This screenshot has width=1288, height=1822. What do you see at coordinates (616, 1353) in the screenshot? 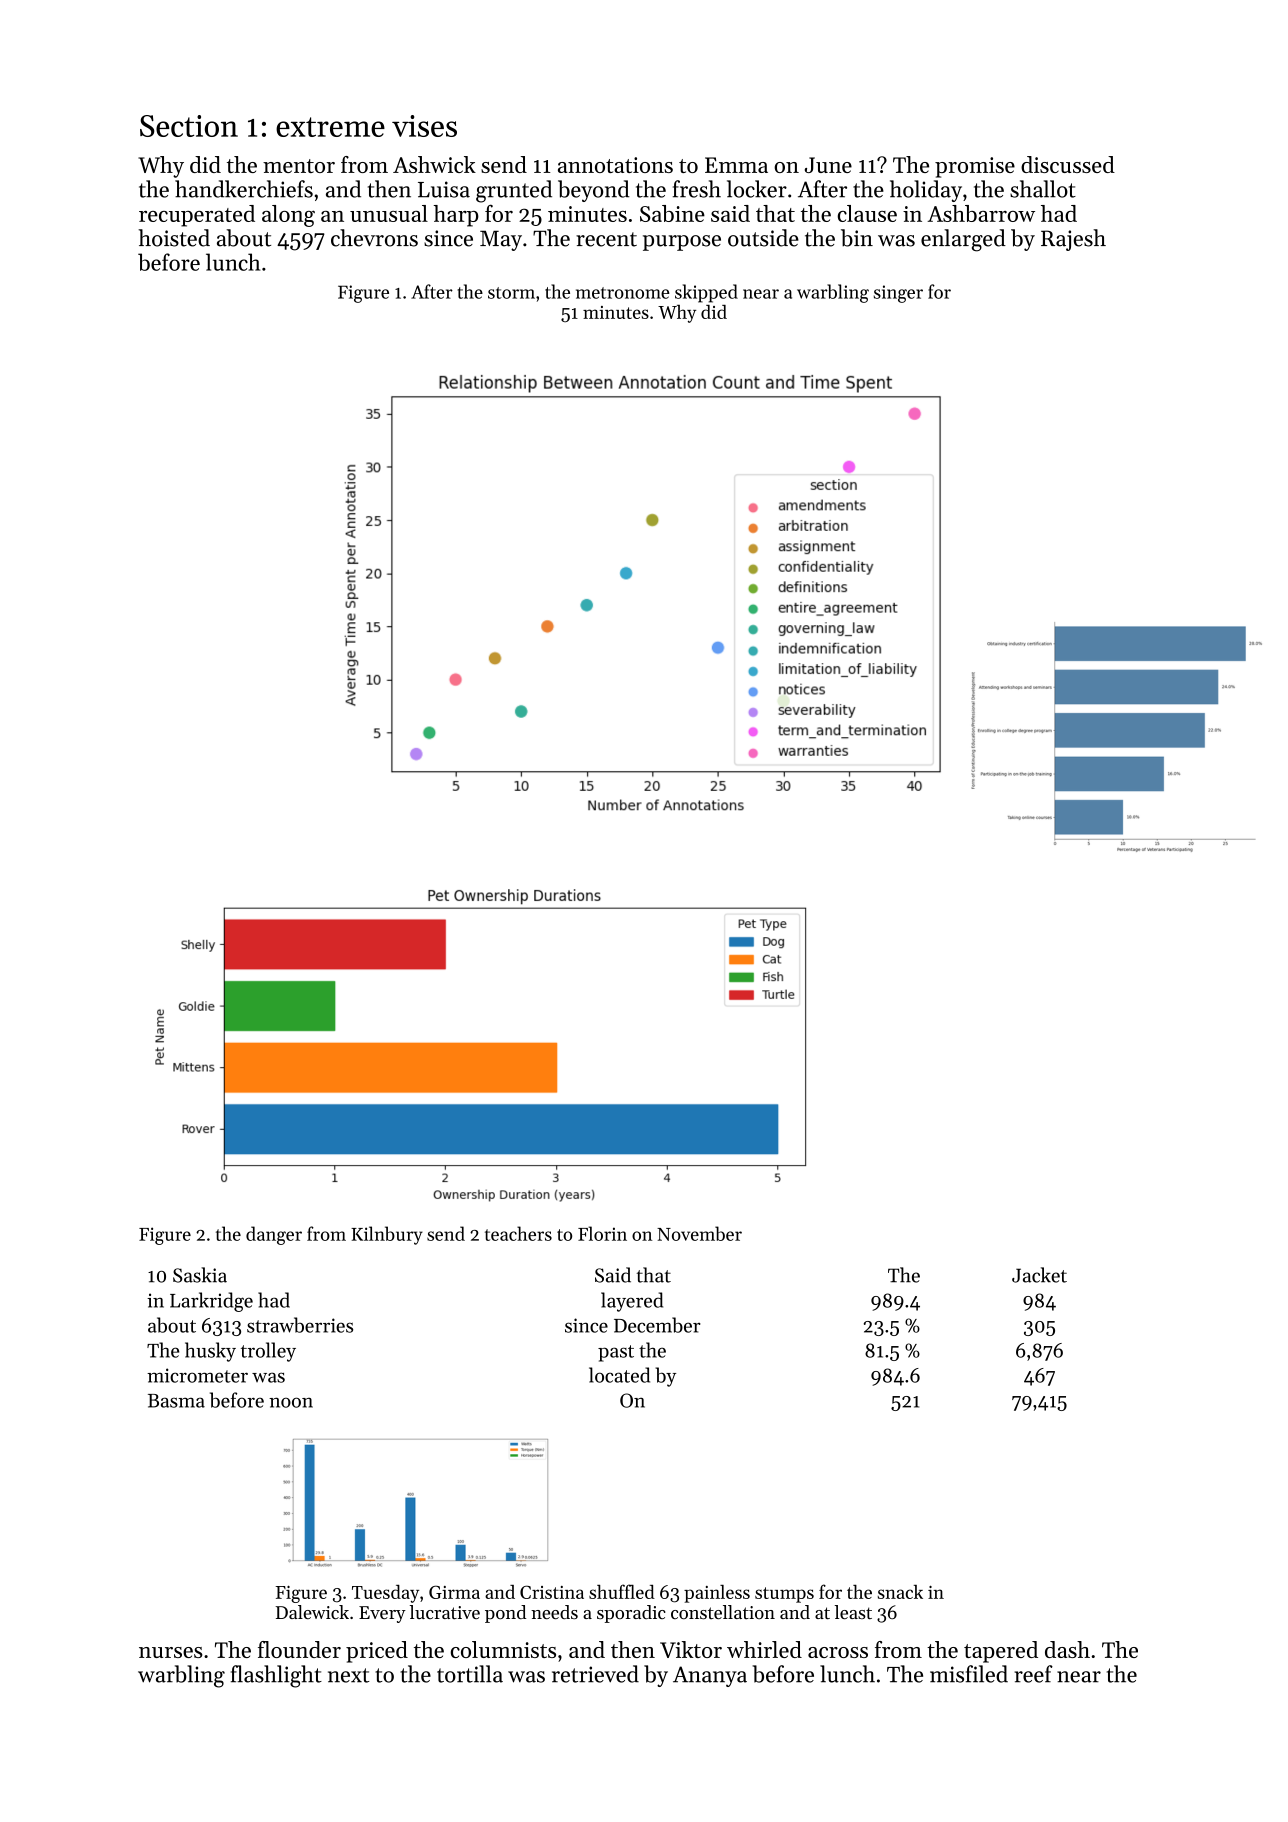
I see `past` at bounding box center [616, 1353].
